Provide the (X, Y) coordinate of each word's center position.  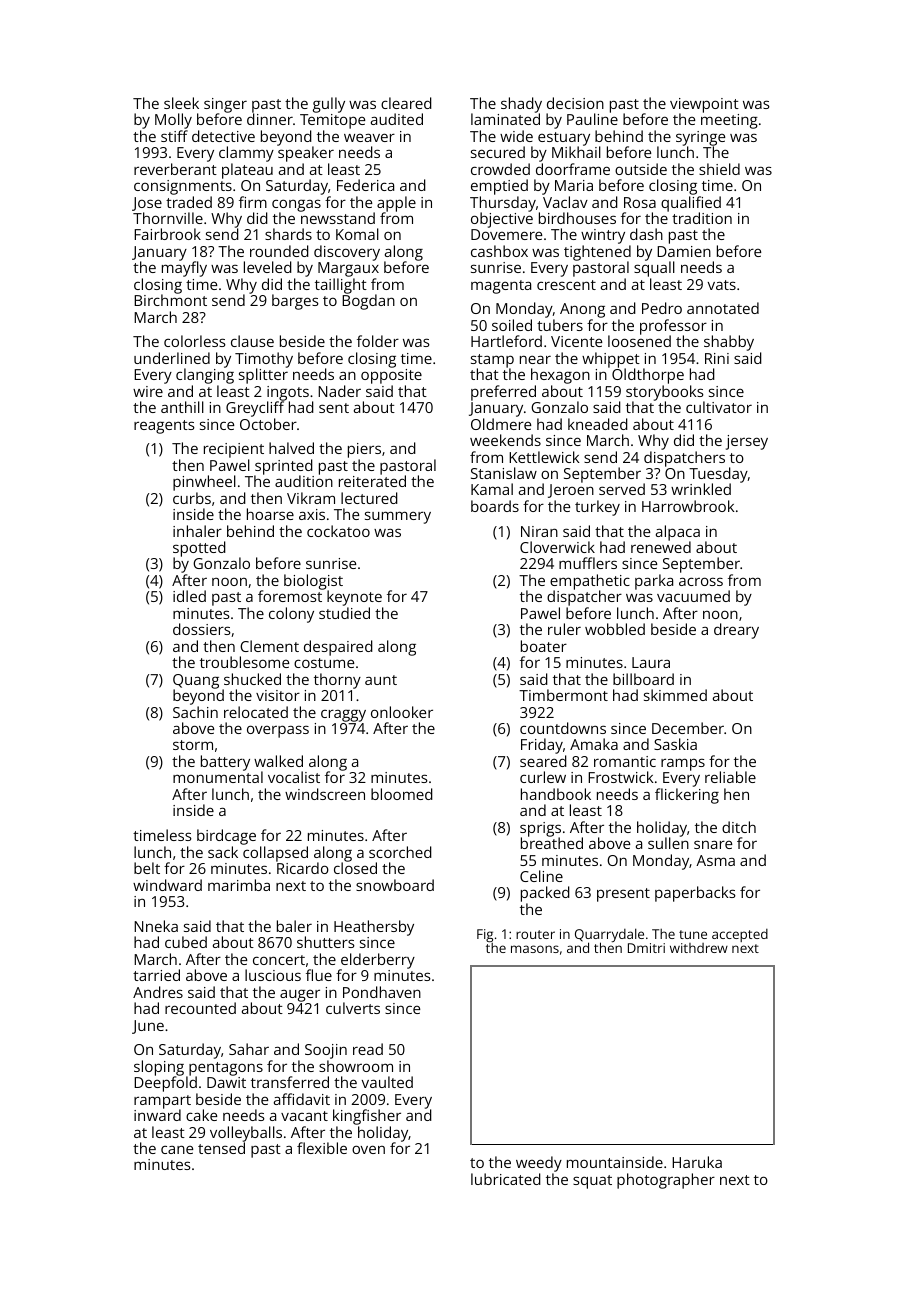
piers (364, 450)
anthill (182, 407)
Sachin (195, 712)
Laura (651, 662)
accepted (740, 935)
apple (396, 204)
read (368, 1049)
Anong (582, 310)
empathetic (590, 582)
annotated (723, 308)
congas (296, 205)
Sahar (249, 1049)
